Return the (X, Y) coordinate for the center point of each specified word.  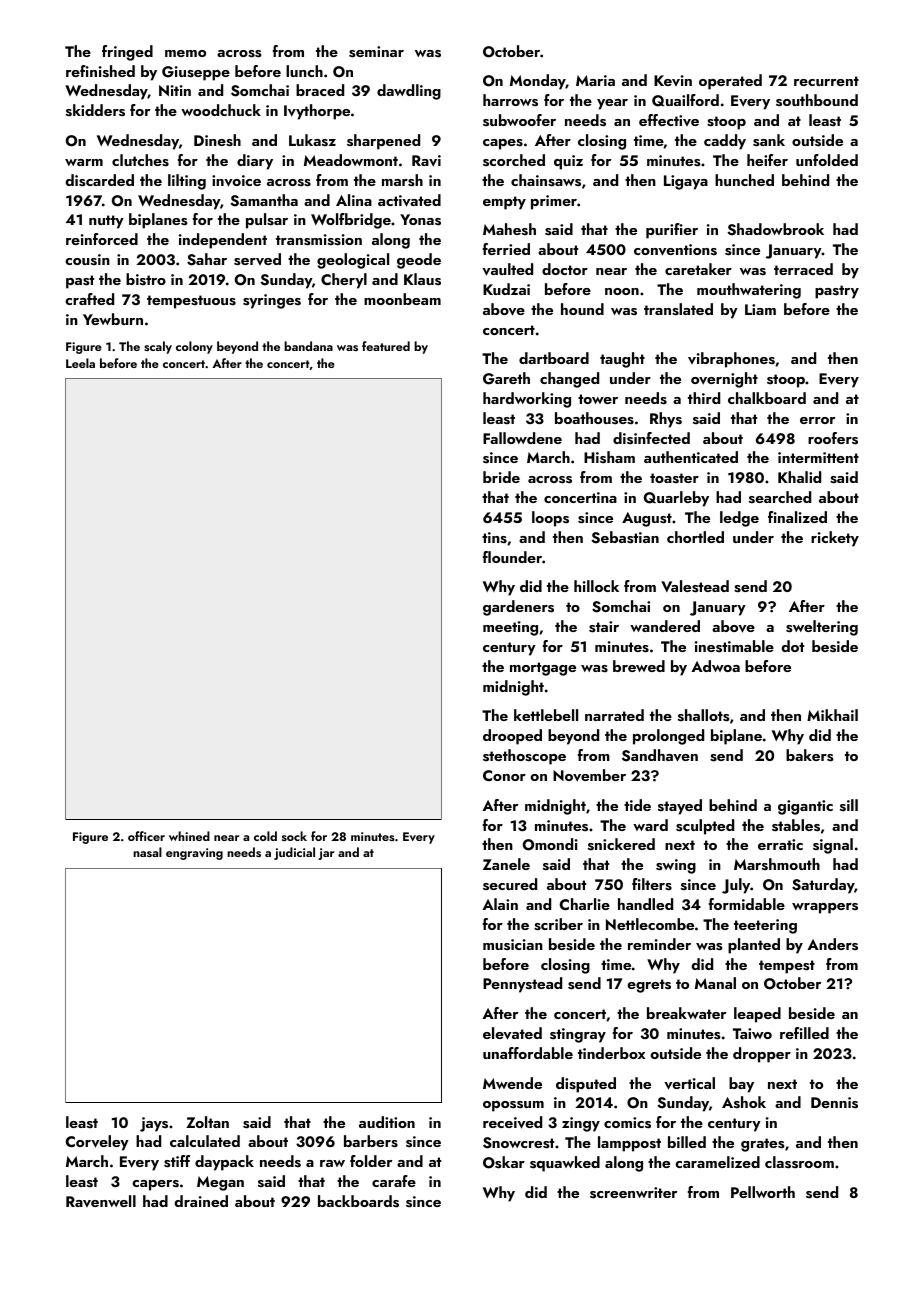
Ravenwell (101, 1201)
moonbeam (402, 299)
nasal (147, 852)
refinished (100, 71)
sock (294, 836)
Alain (500, 904)
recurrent (826, 81)
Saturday (823, 886)
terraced (803, 269)
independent (223, 241)
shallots (703, 715)
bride (501, 477)
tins (494, 538)
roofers (833, 438)
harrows (510, 100)
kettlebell (546, 715)
